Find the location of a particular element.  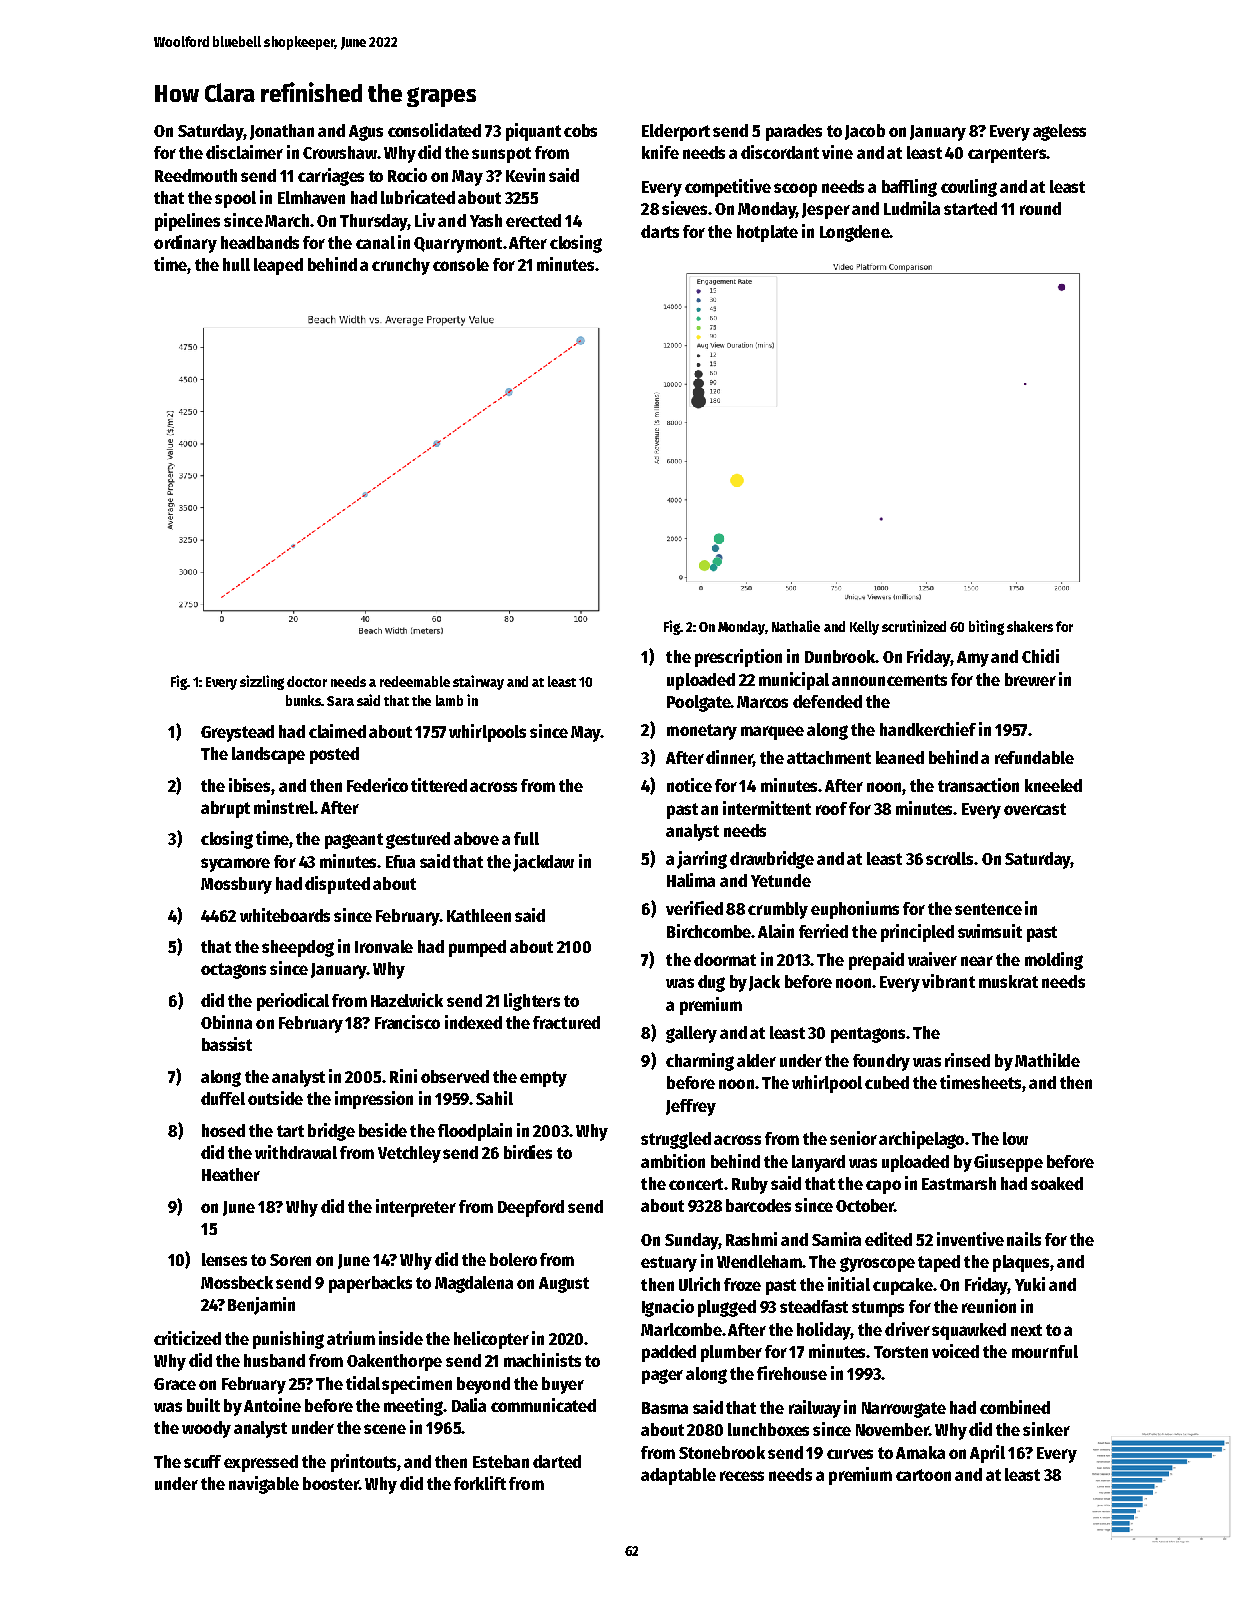

darts is located at coordinates (660, 231).
